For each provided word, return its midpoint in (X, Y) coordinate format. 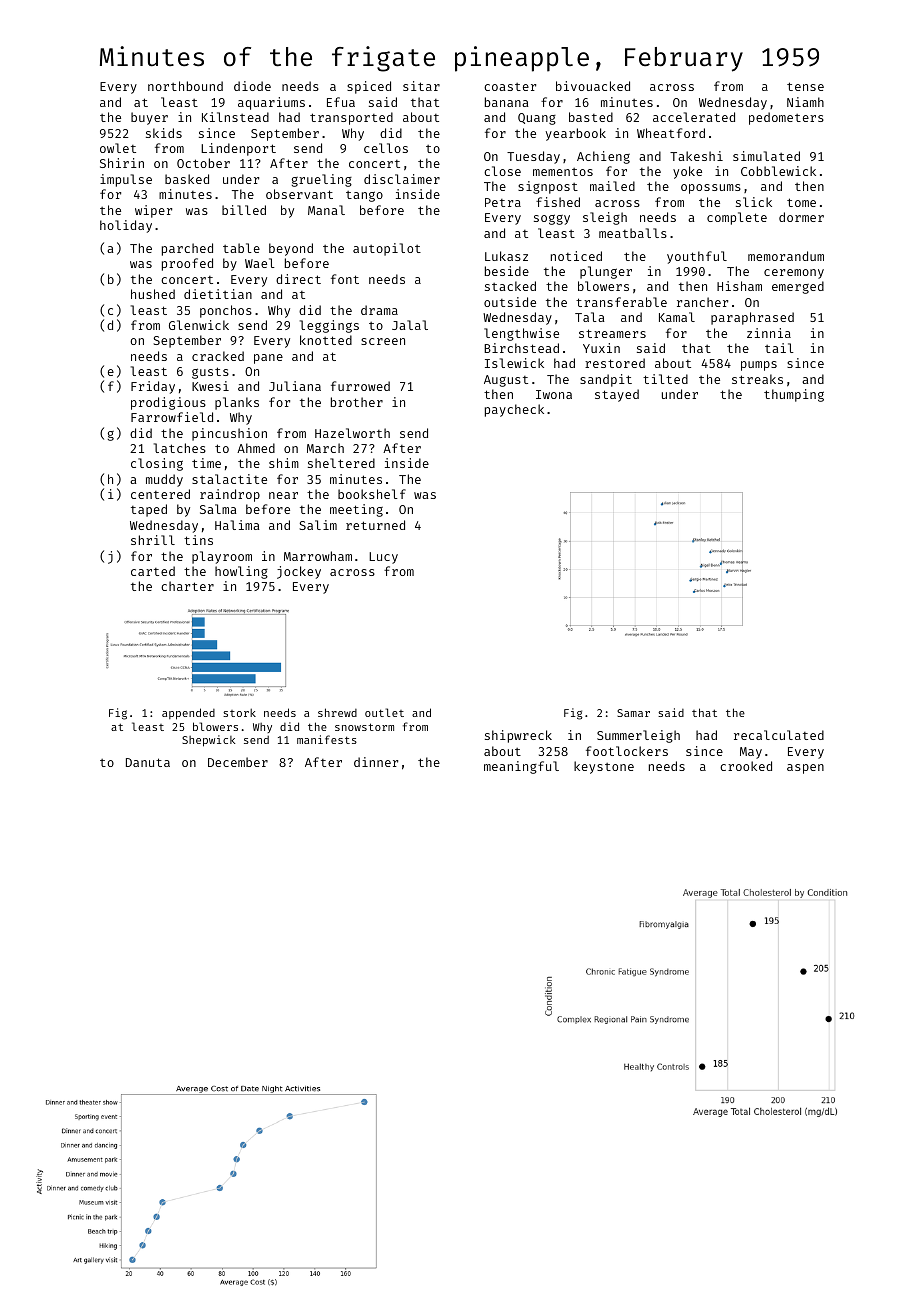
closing (157, 464)
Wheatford (671, 133)
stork (239, 712)
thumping (794, 395)
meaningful (521, 767)
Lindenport (238, 149)
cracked (218, 356)
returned (375, 525)
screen (383, 341)
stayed (617, 395)
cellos (386, 148)
